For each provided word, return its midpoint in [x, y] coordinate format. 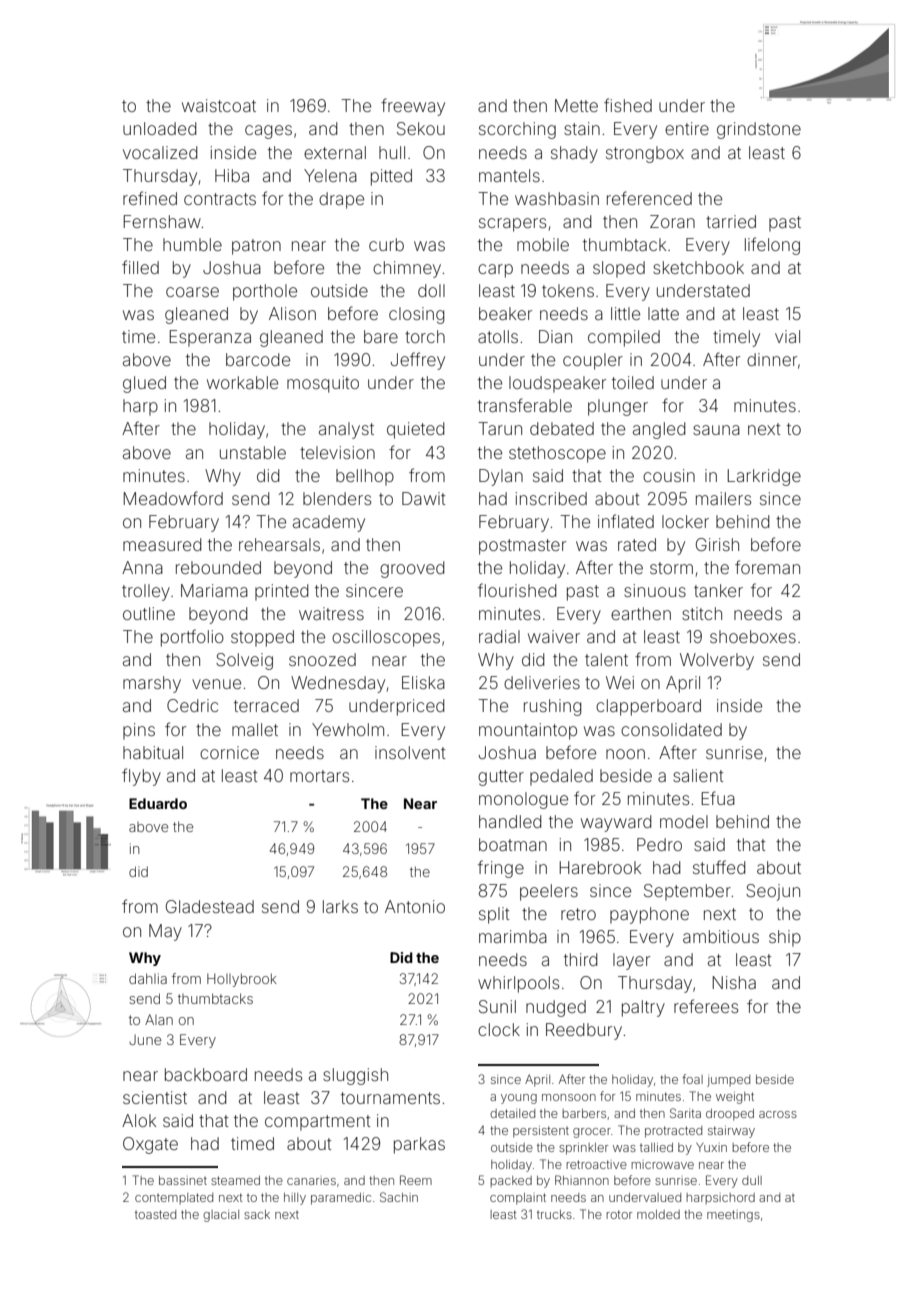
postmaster [522, 547]
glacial [221, 1216]
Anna [142, 567]
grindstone [759, 130]
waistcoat [219, 105]
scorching [517, 130]
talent [606, 659]
